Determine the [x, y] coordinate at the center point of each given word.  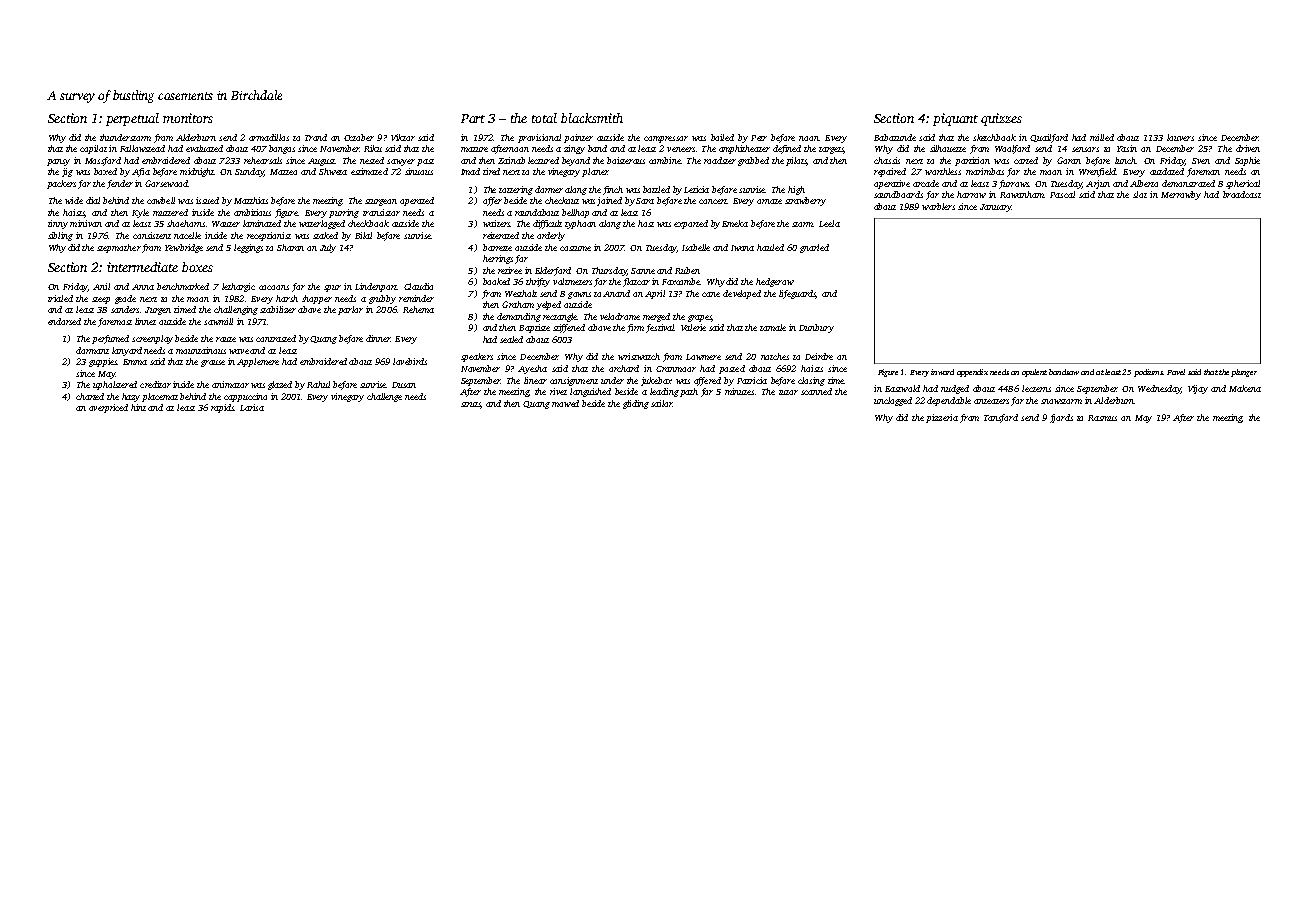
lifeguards [797, 294]
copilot [93, 149]
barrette [497, 247]
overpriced [108, 408]
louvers [1180, 137]
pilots [796, 161]
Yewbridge [184, 248]
